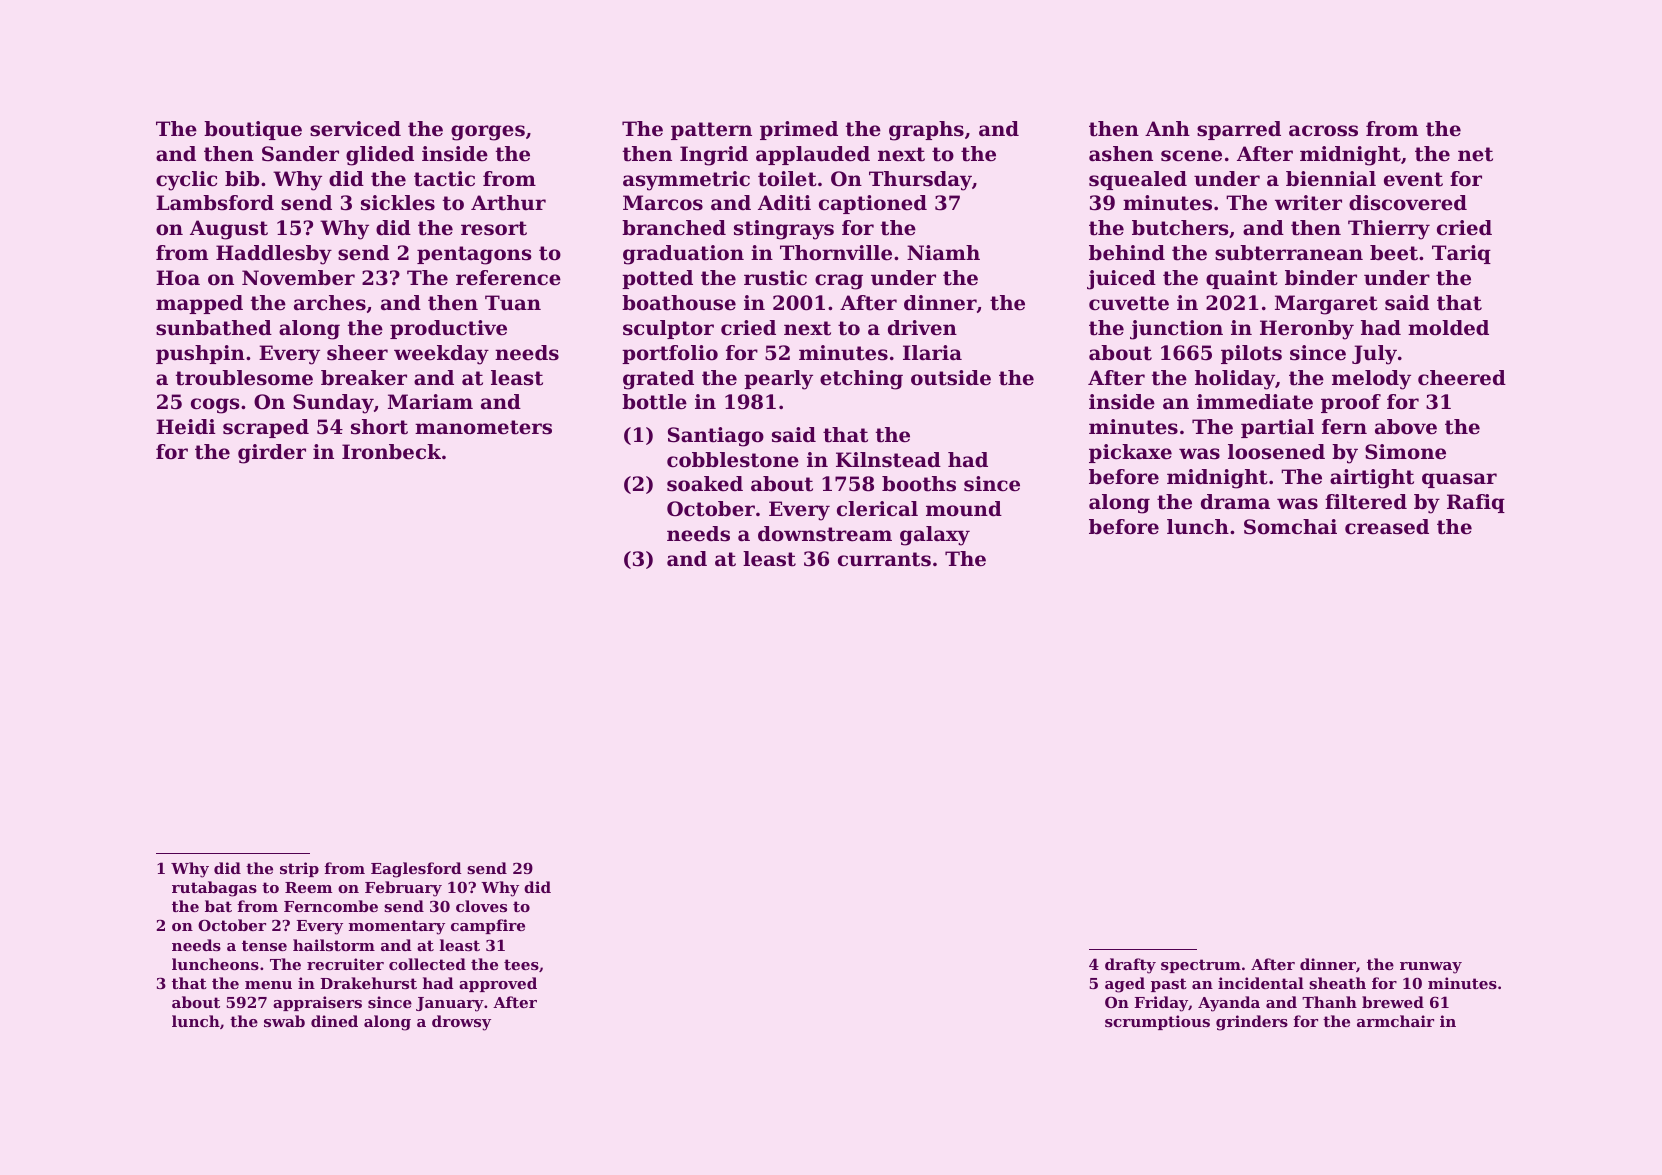  Describe the element at coordinates (825, 534) in the page. I see `downstream` at that location.
